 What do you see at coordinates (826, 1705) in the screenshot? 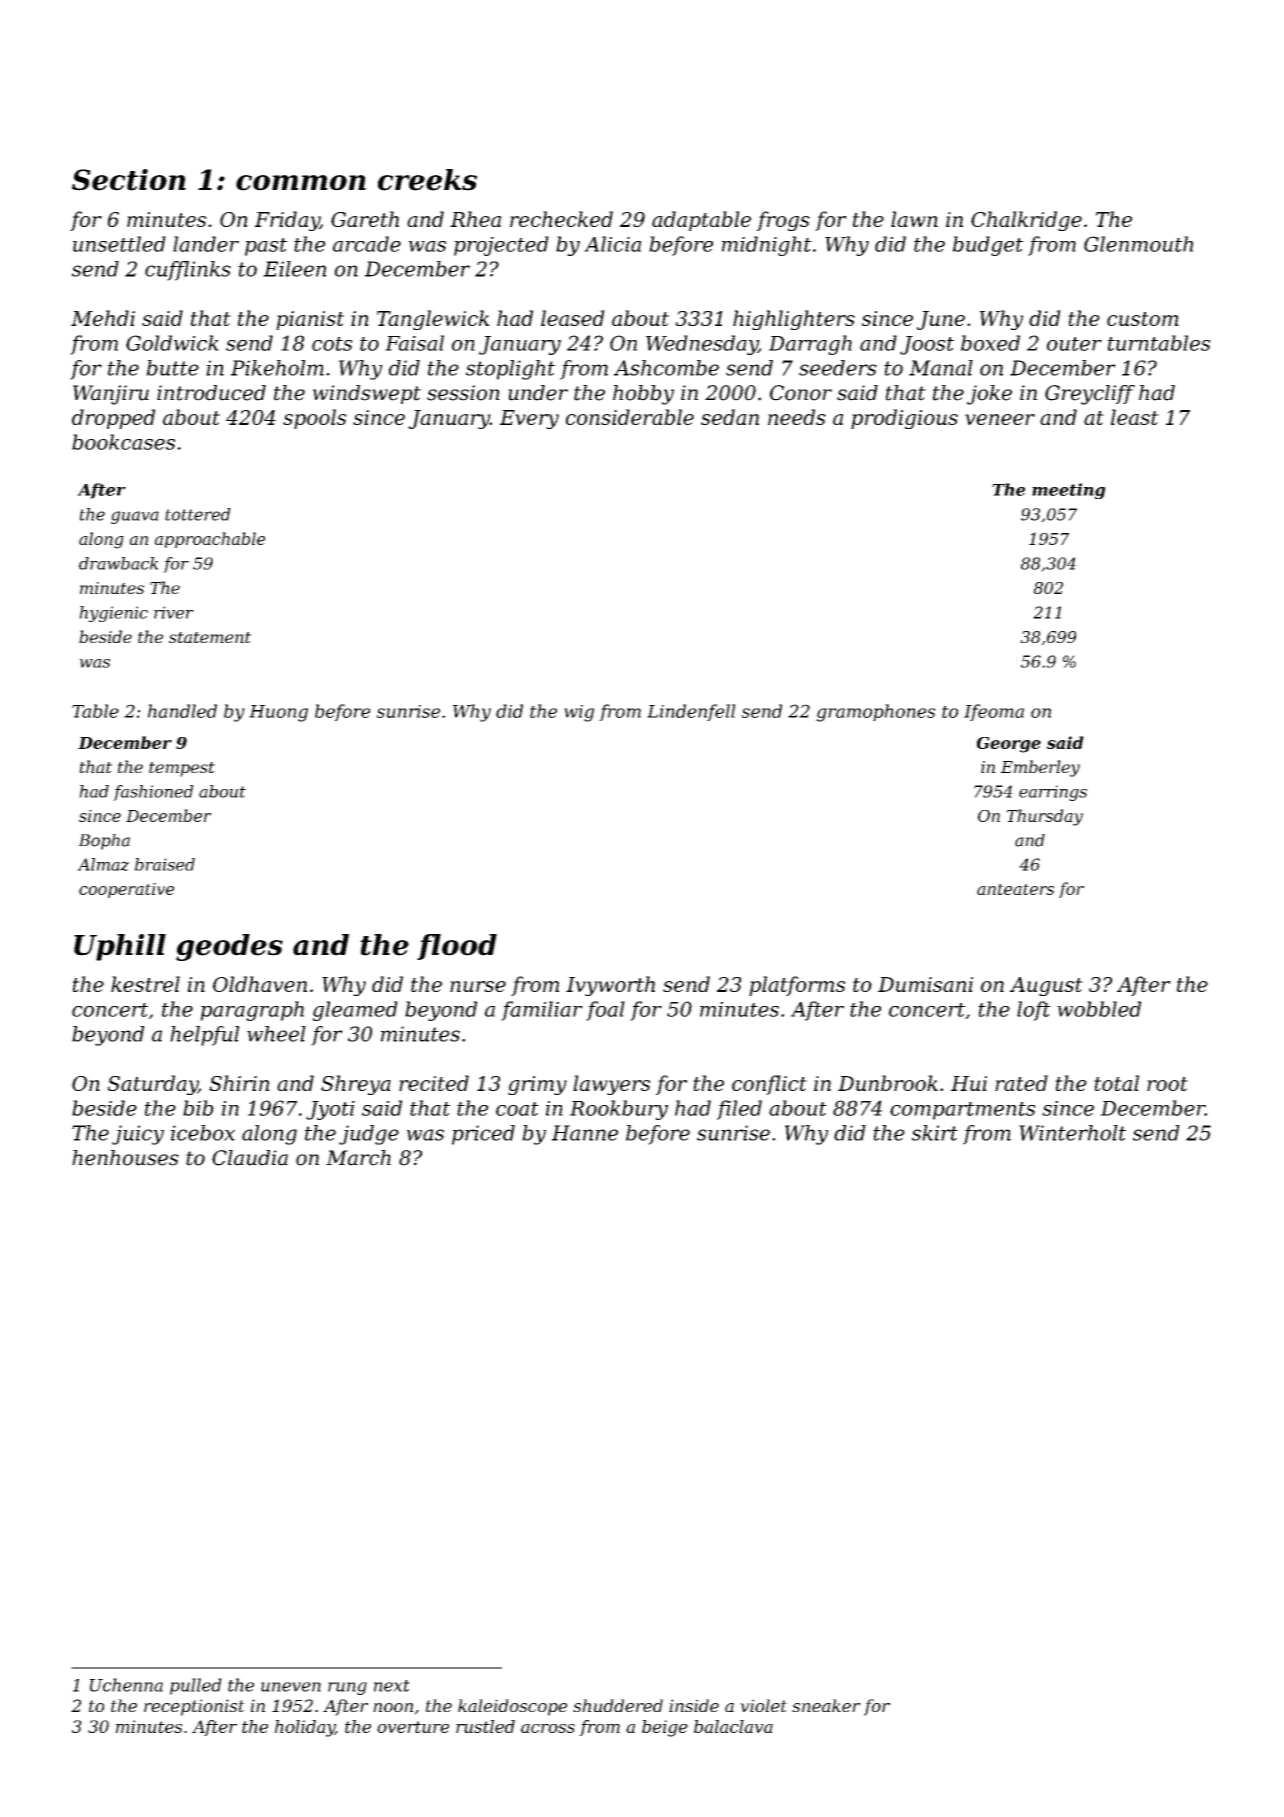
I see `sneaker` at bounding box center [826, 1705].
